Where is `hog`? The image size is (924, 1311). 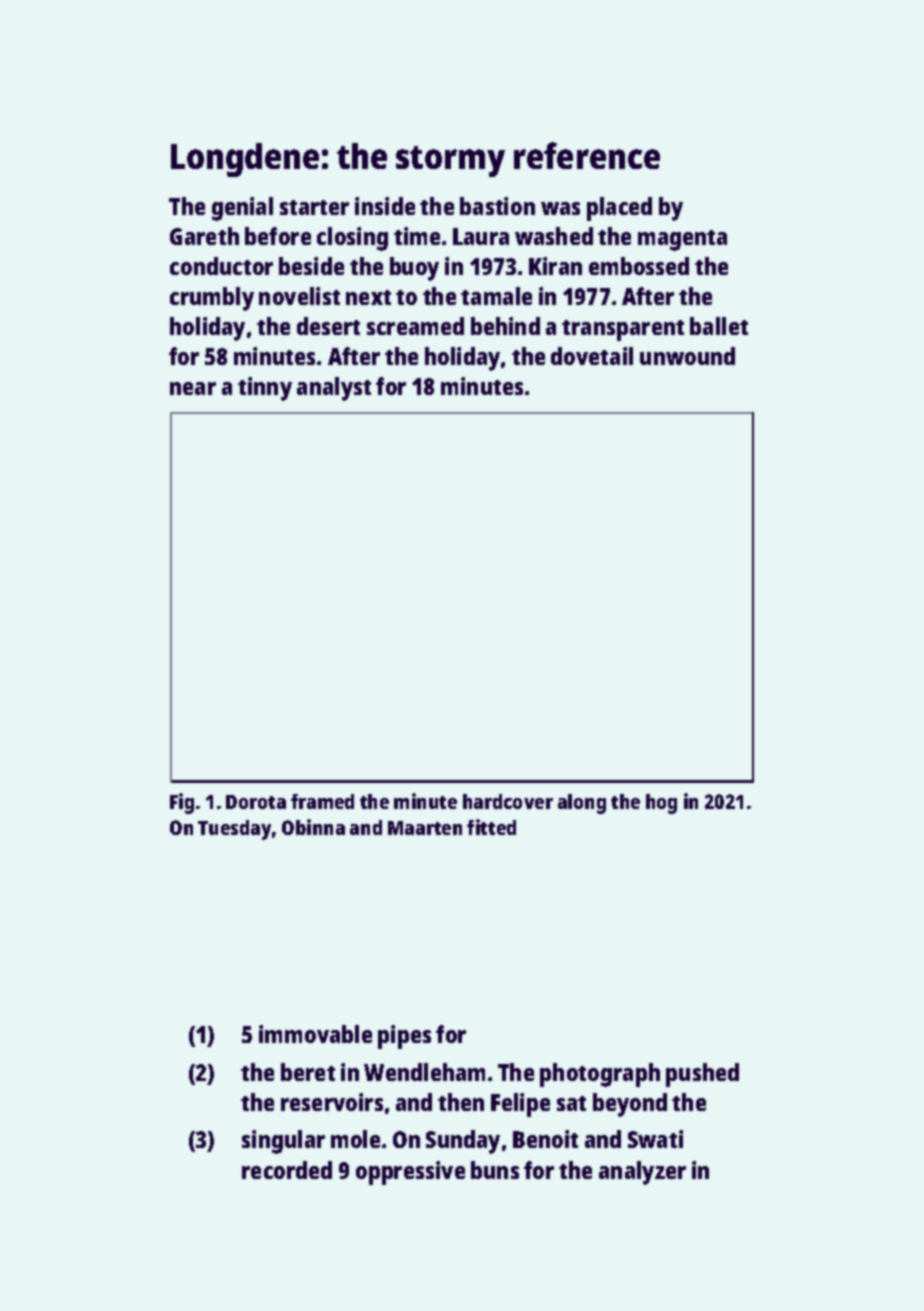 hog is located at coordinates (661, 804).
